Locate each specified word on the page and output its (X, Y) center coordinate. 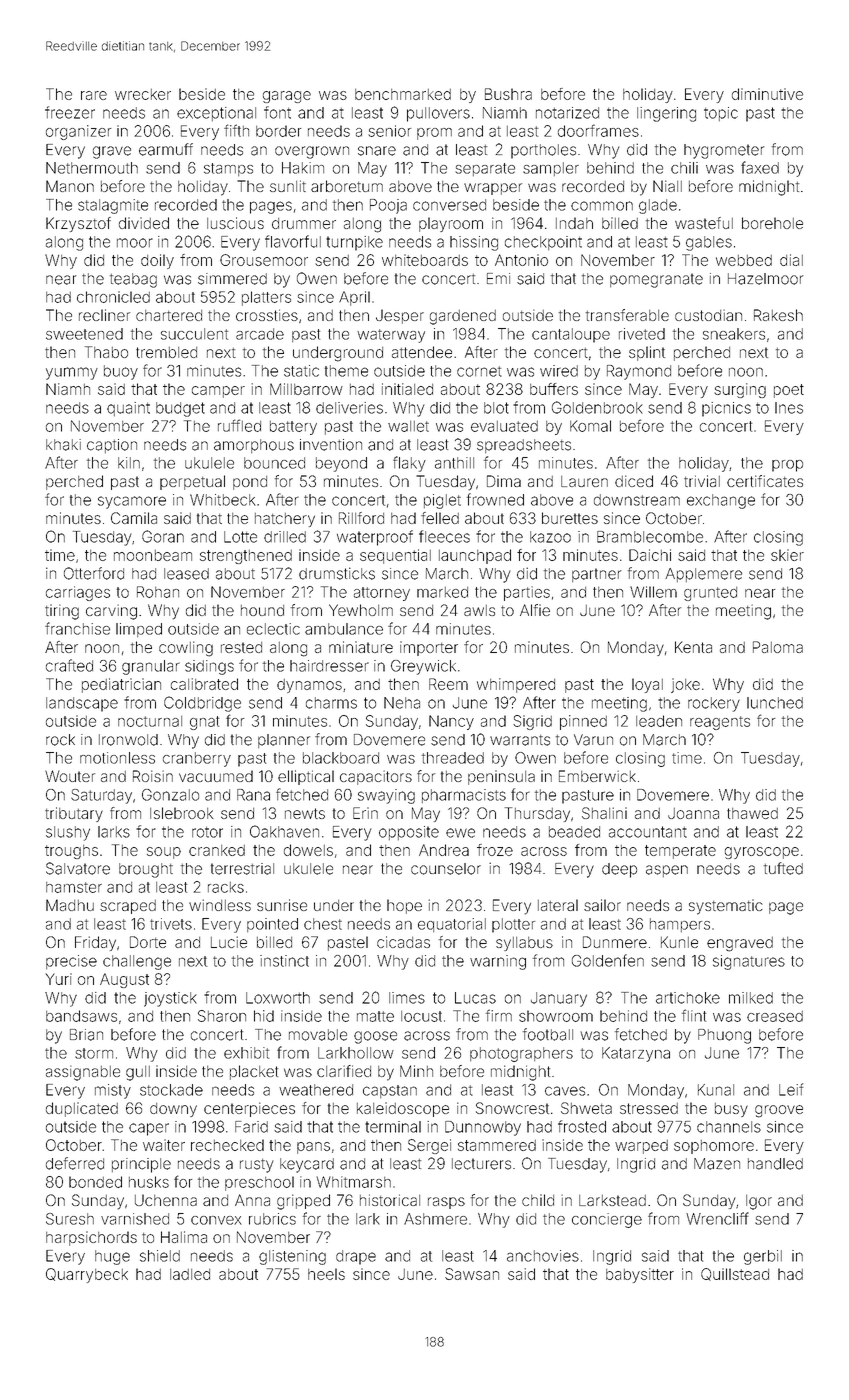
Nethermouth (92, 168)
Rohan (158, 592)
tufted (783, 868)
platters (266, 298)
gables (709, 243)
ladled (190, 1274)
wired (559, 371)
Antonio (521, 260)
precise (71, 962)
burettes (570, 518)
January (559, 999)
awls (479, 610)
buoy (121, 372)
